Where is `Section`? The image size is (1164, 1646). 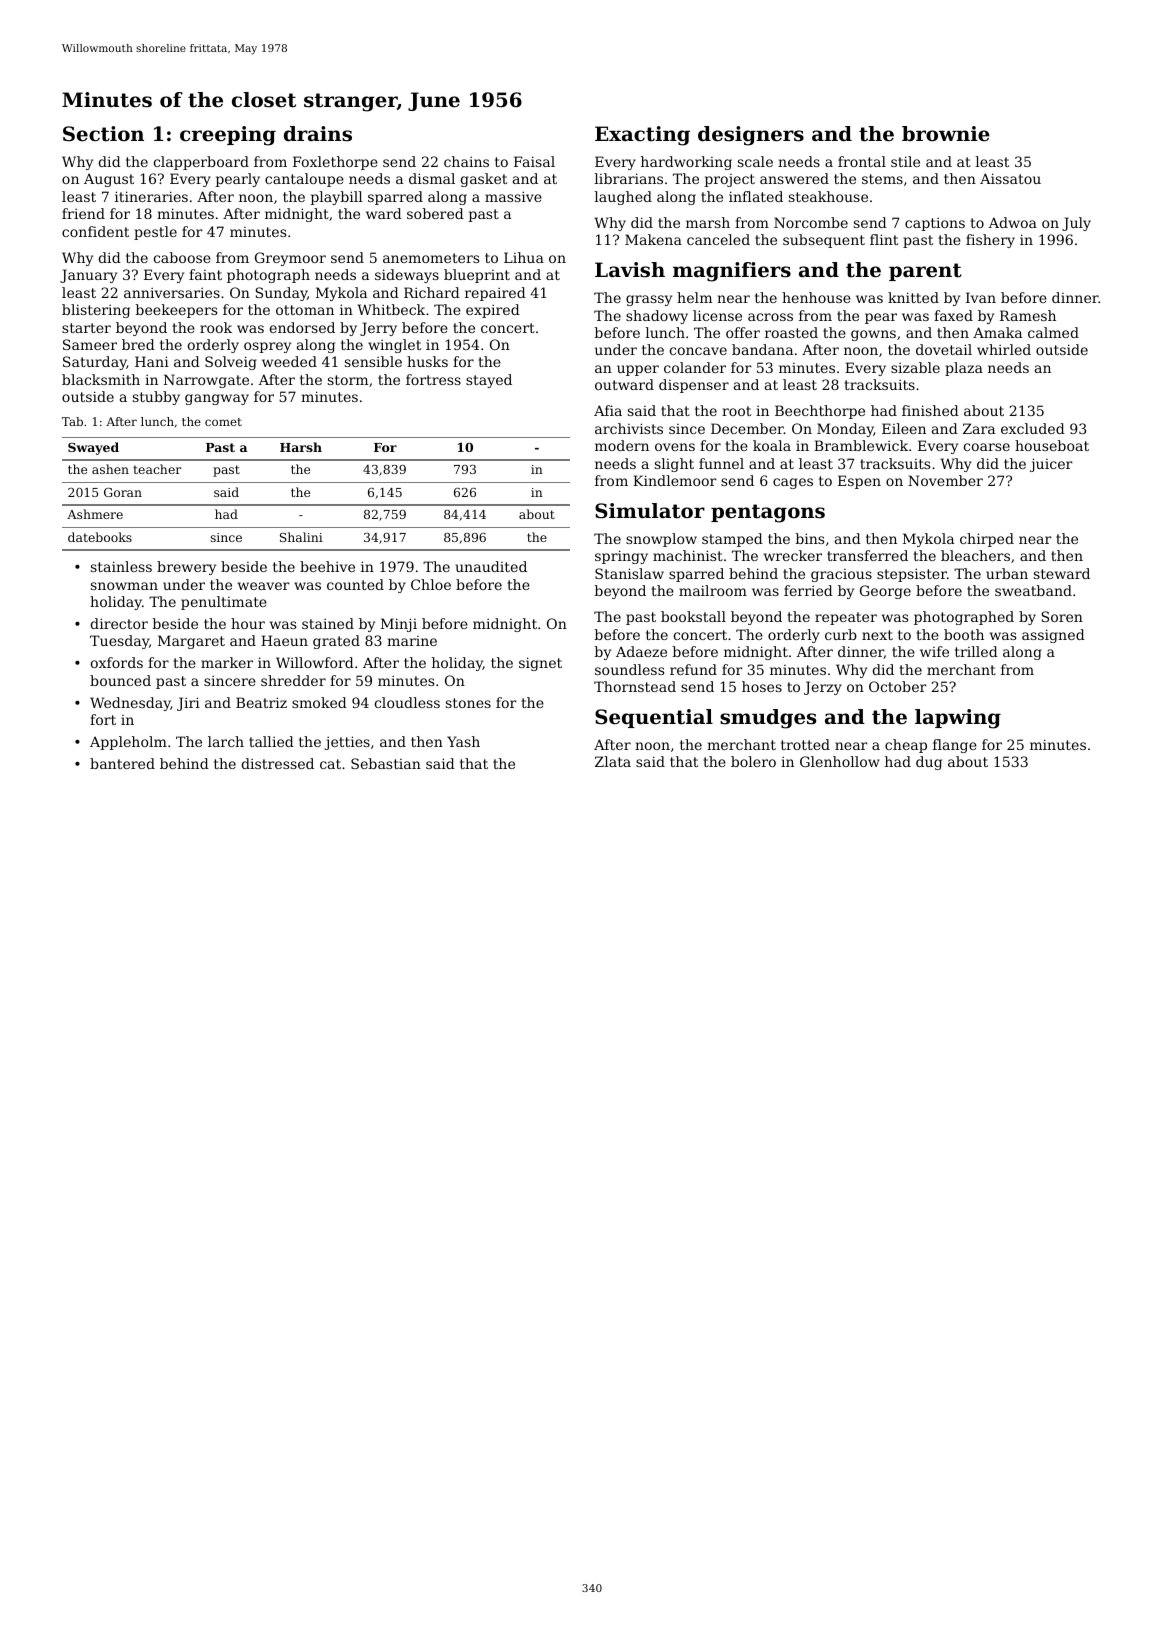
Section is located at coordinates (103, 134).
